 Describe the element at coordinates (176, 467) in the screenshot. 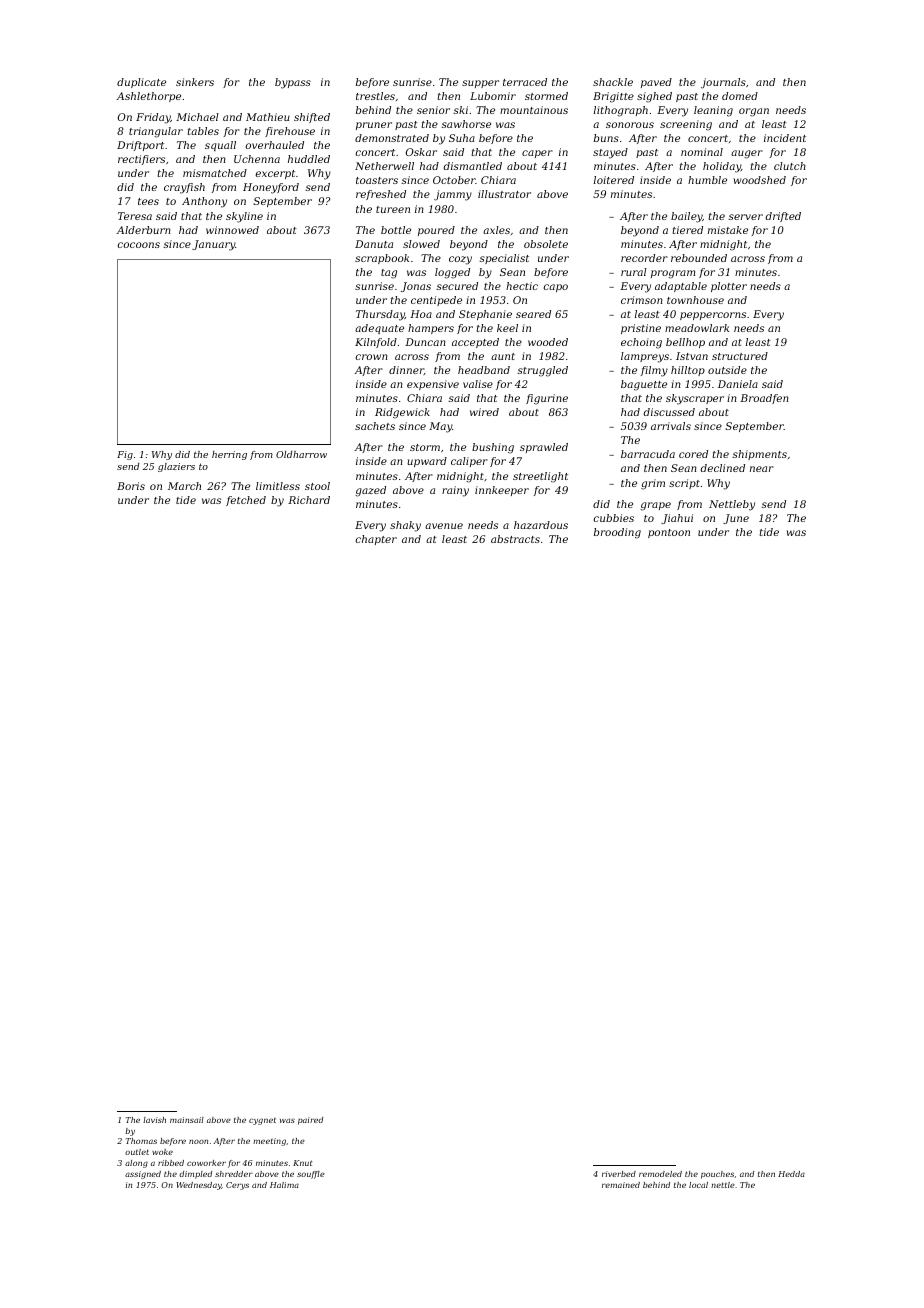

I see `glaziers` at that location.
